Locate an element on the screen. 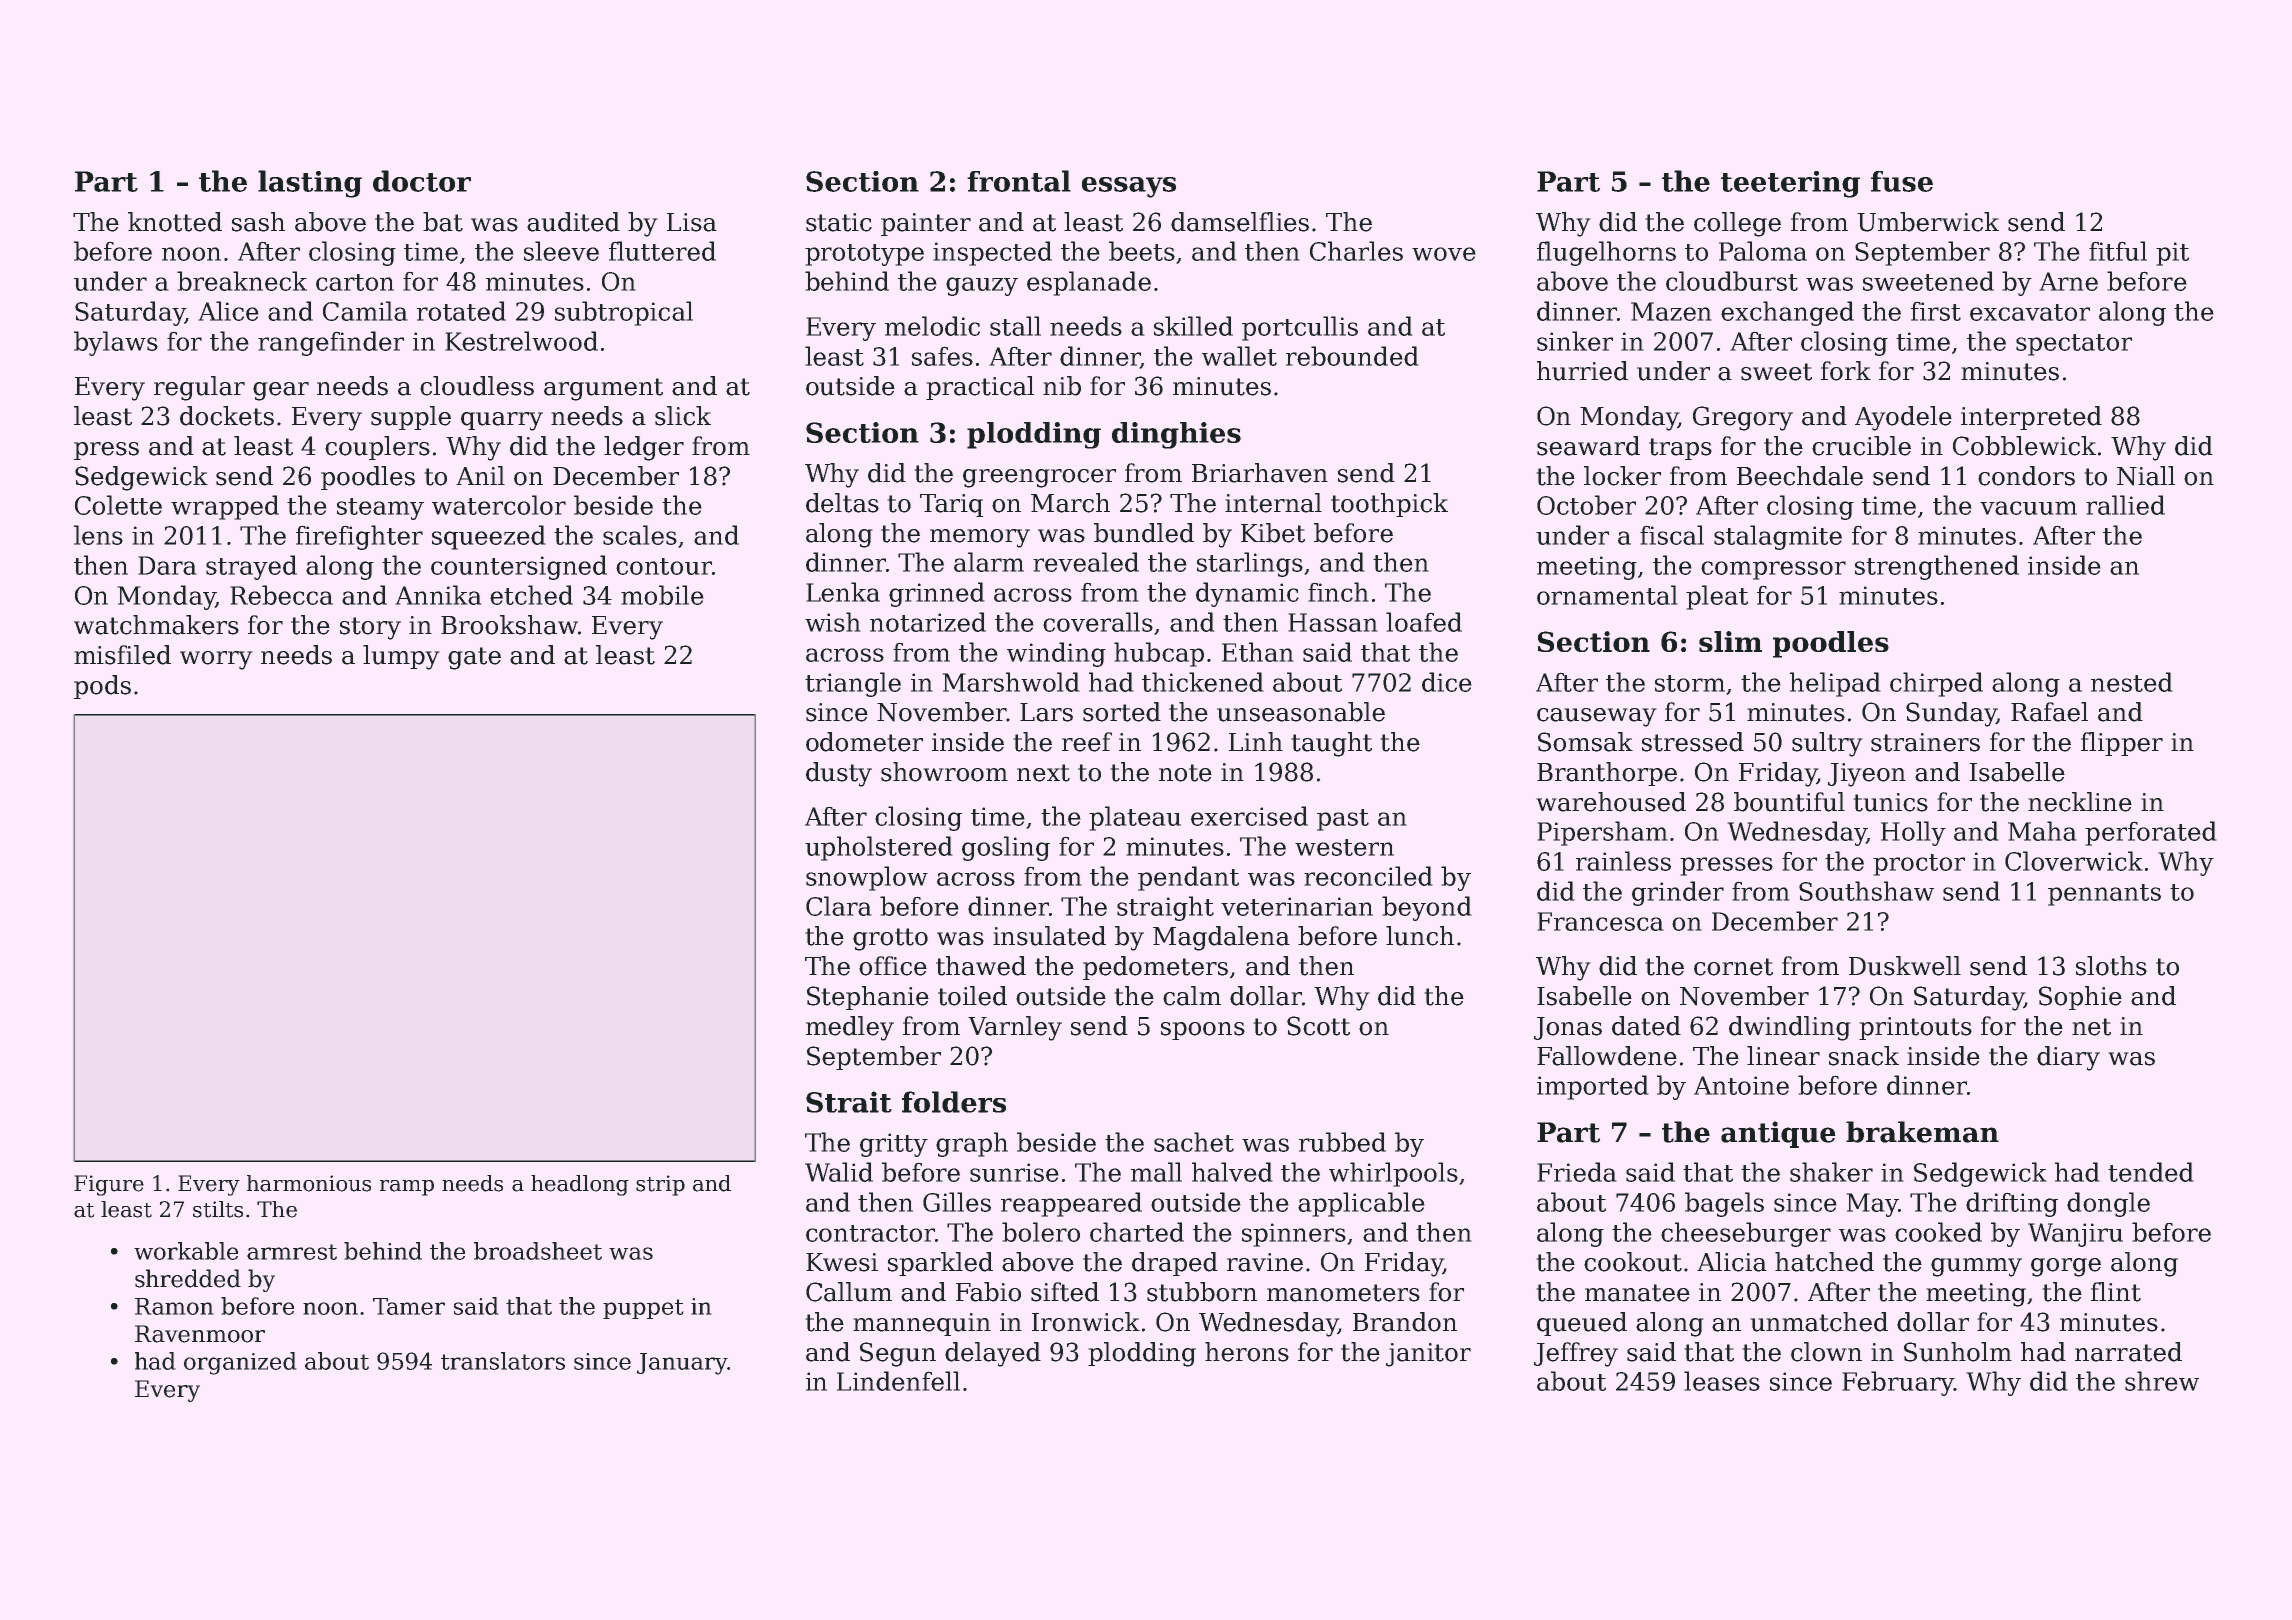 The height and width of the screenshot is (1620, 2292). storm is located at coordinates (1690, 683).
